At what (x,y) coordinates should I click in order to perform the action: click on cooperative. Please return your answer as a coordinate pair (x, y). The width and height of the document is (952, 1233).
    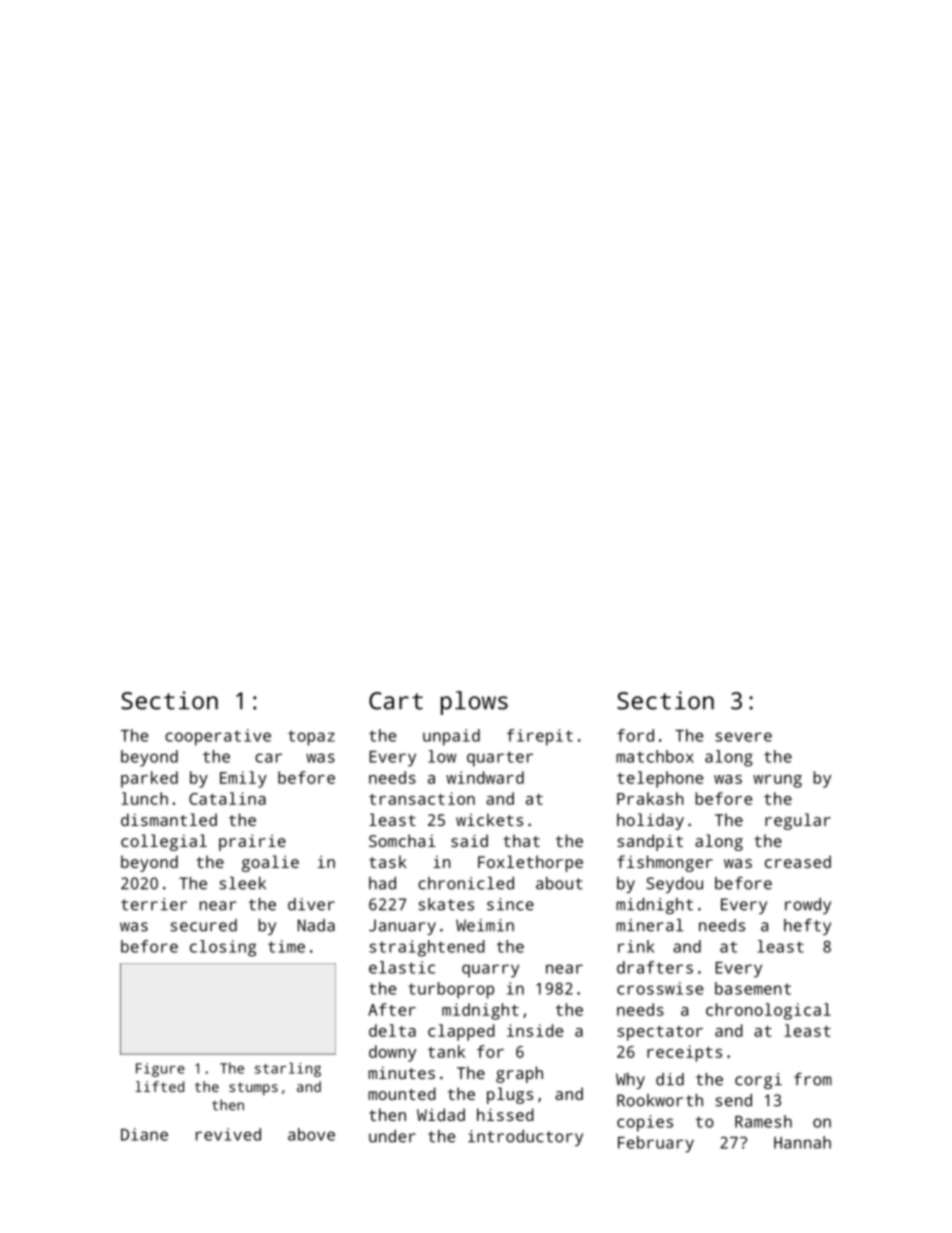
    Looking at the image, I should click on (218, 737).
